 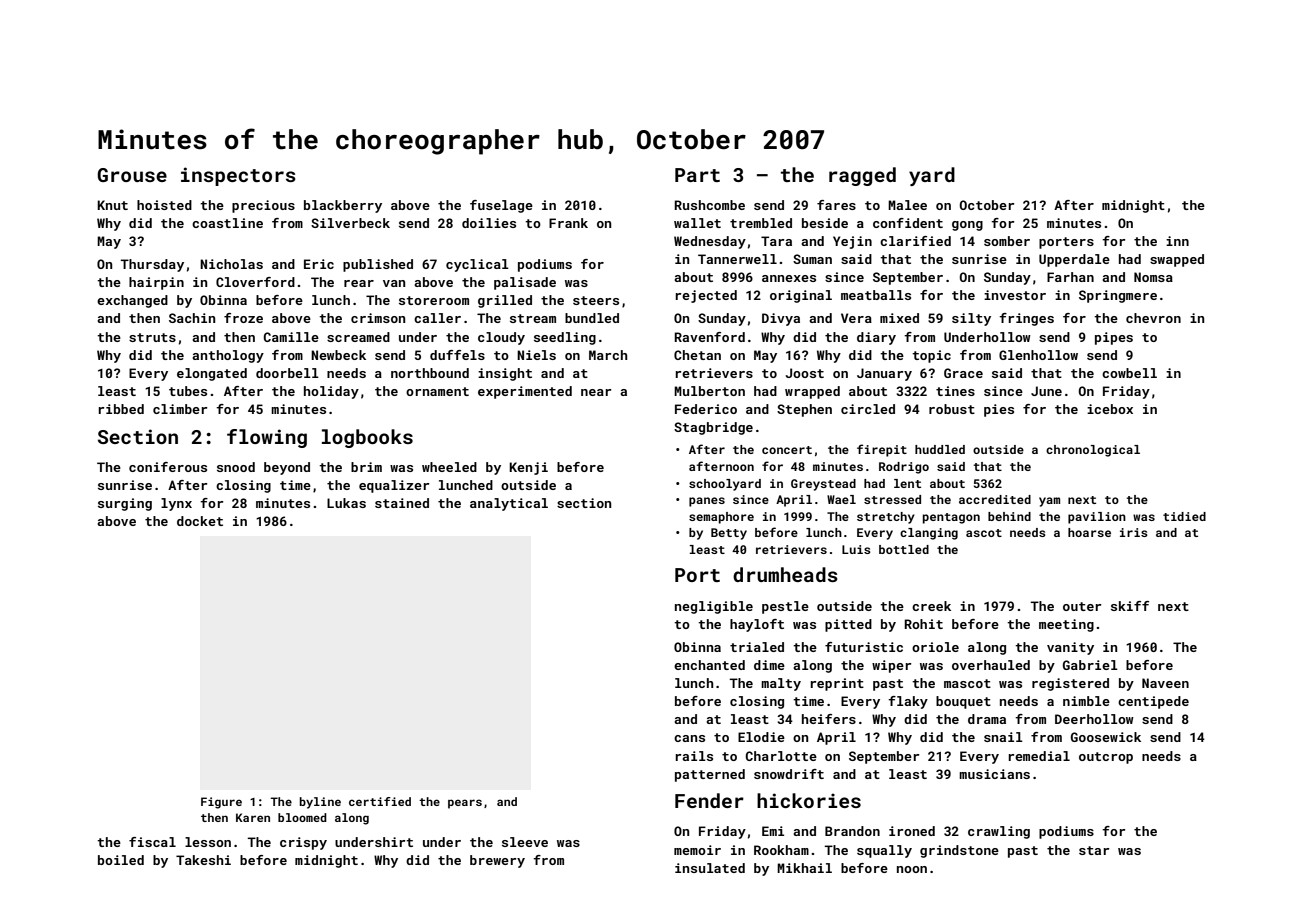 I want to click on centipede, so click(x=1153, y=702).
